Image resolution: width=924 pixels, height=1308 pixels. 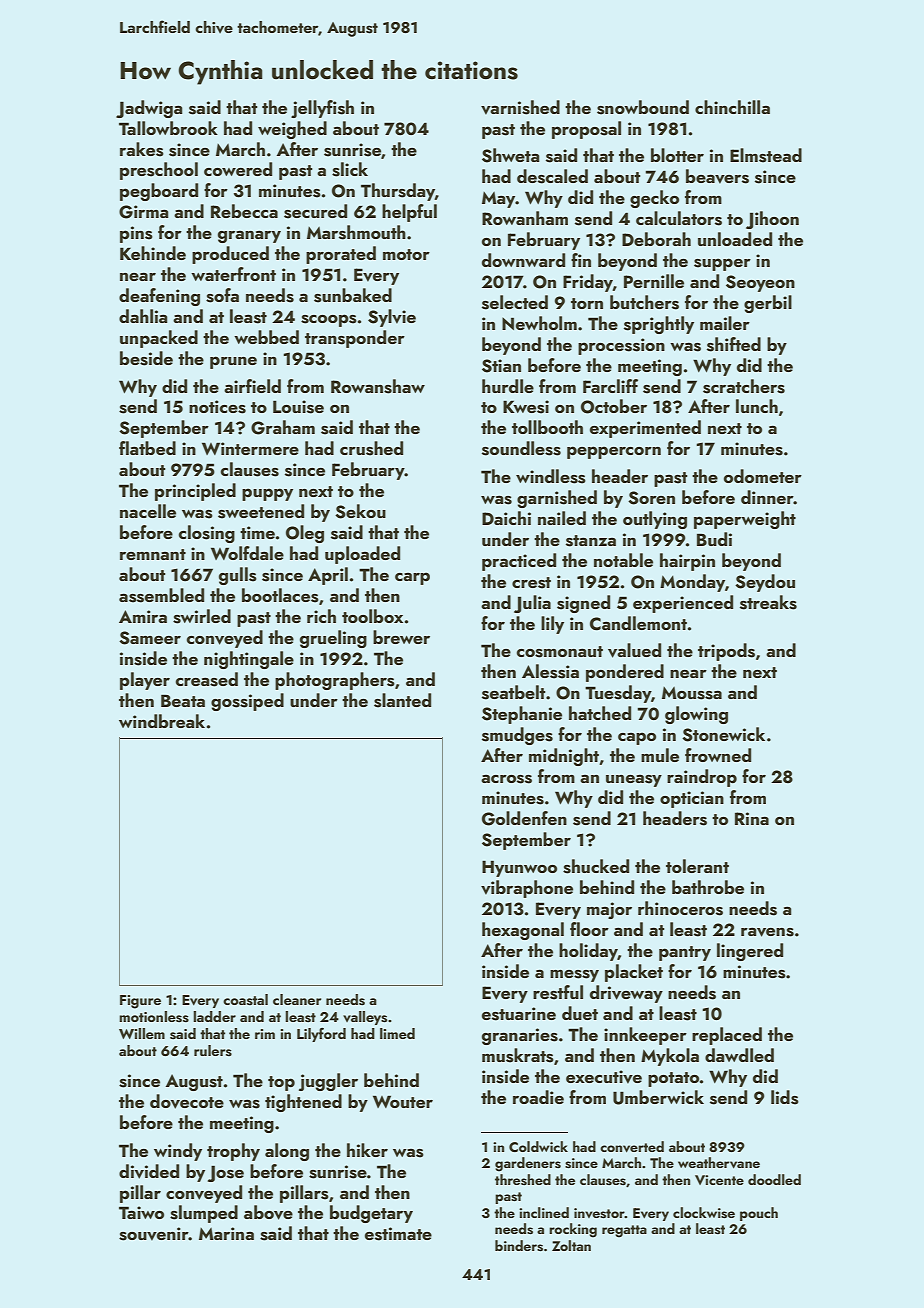 What do you see at coordinates (643, 107) in the page?
I see `snowbound` at bounding box center [643, 107].
